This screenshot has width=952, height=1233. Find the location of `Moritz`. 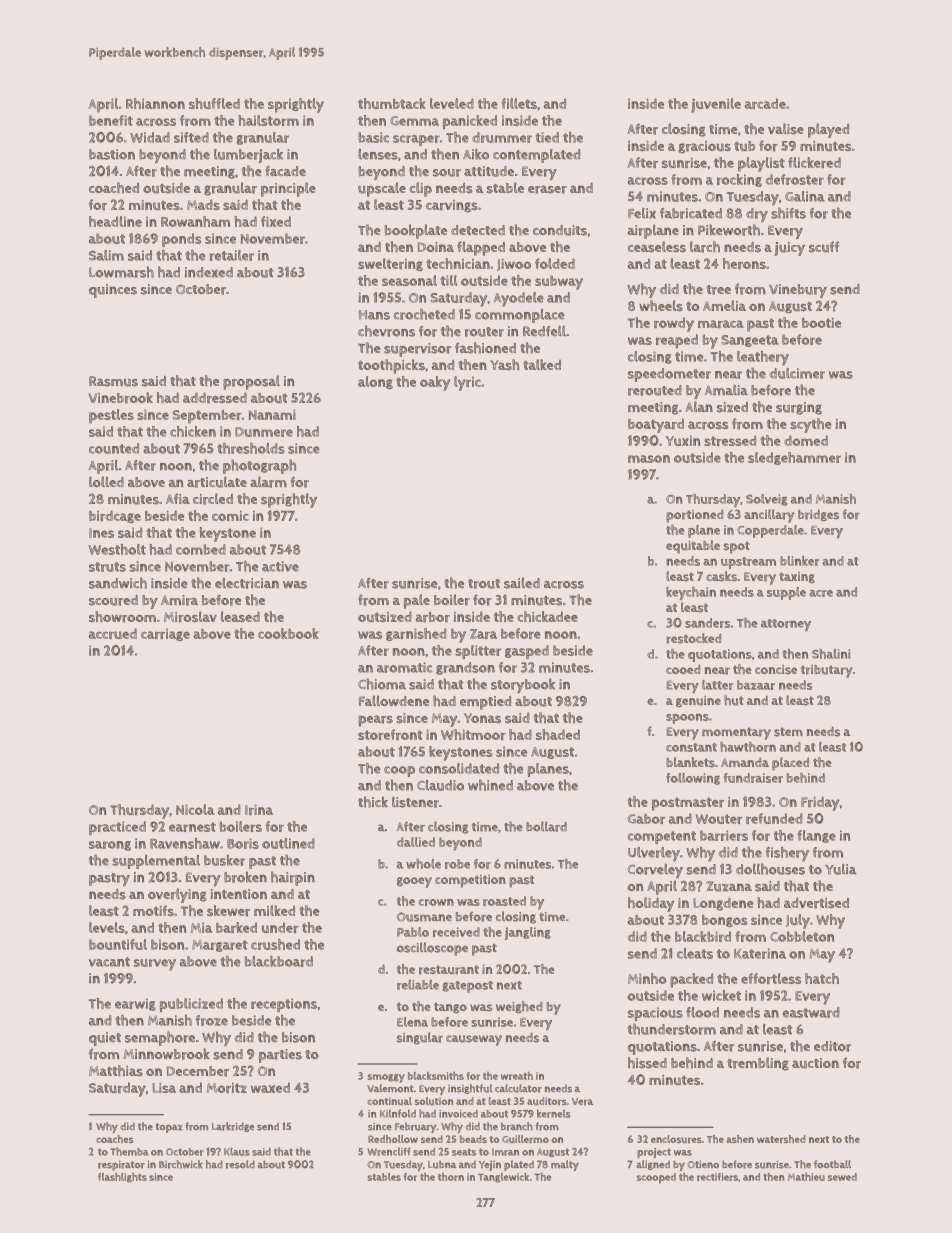

Moritz is located at coordinates (226, 1087).
